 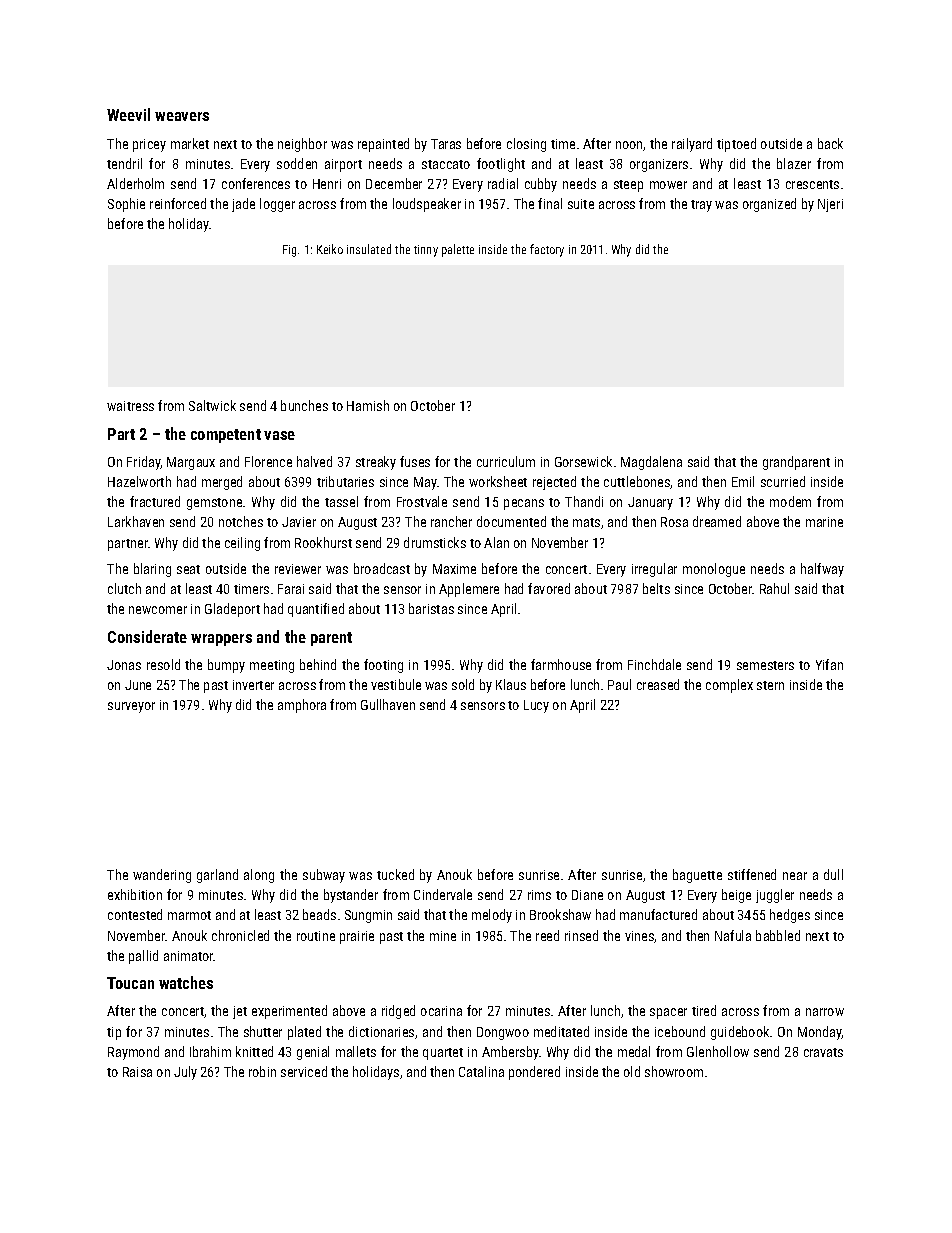 What do you see at coordinates (182, 116) in the screenshot?
I see `weavers` at bounding box center [182, 116].
